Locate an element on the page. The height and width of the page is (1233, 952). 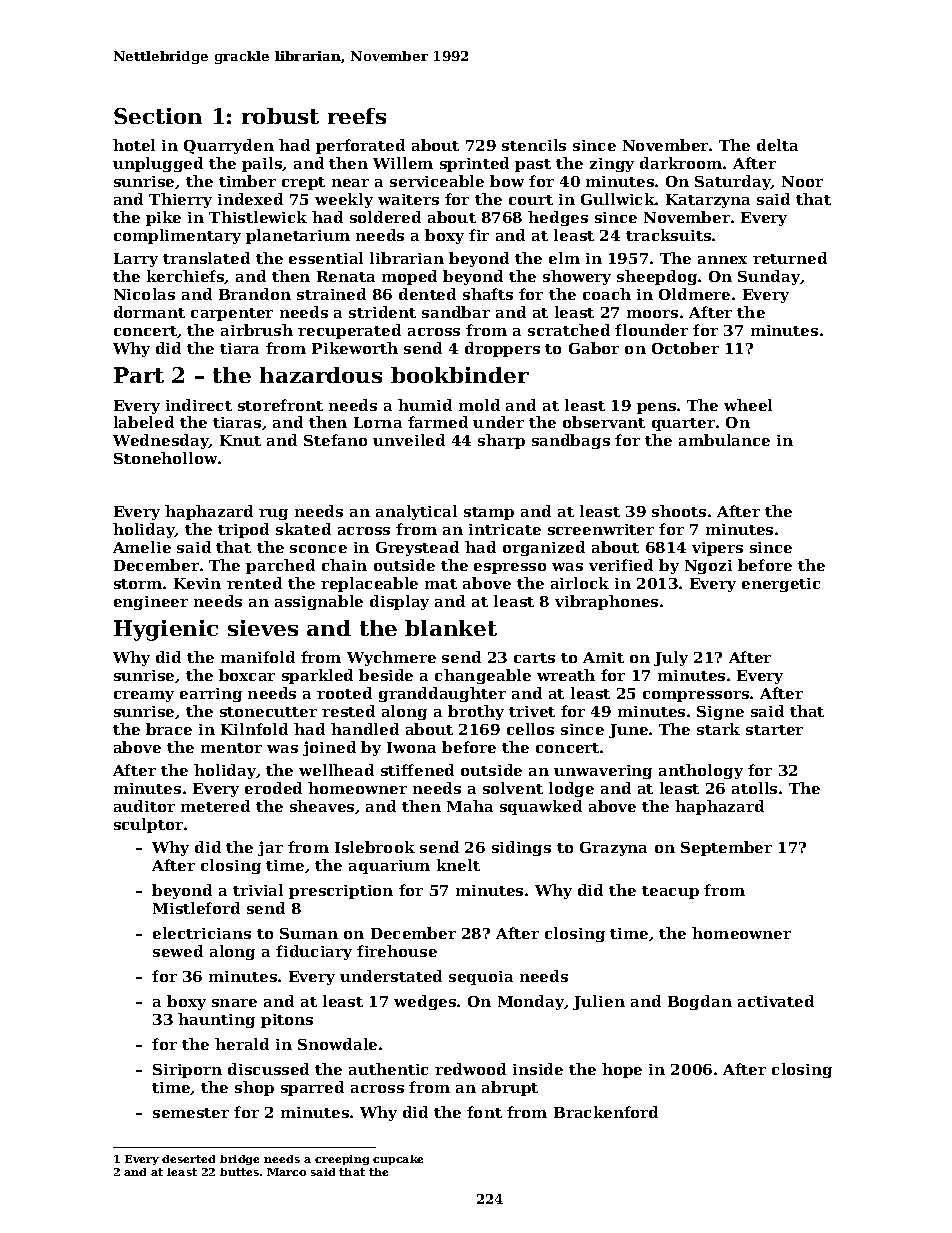
robust is located at coordinates (280, 116).
